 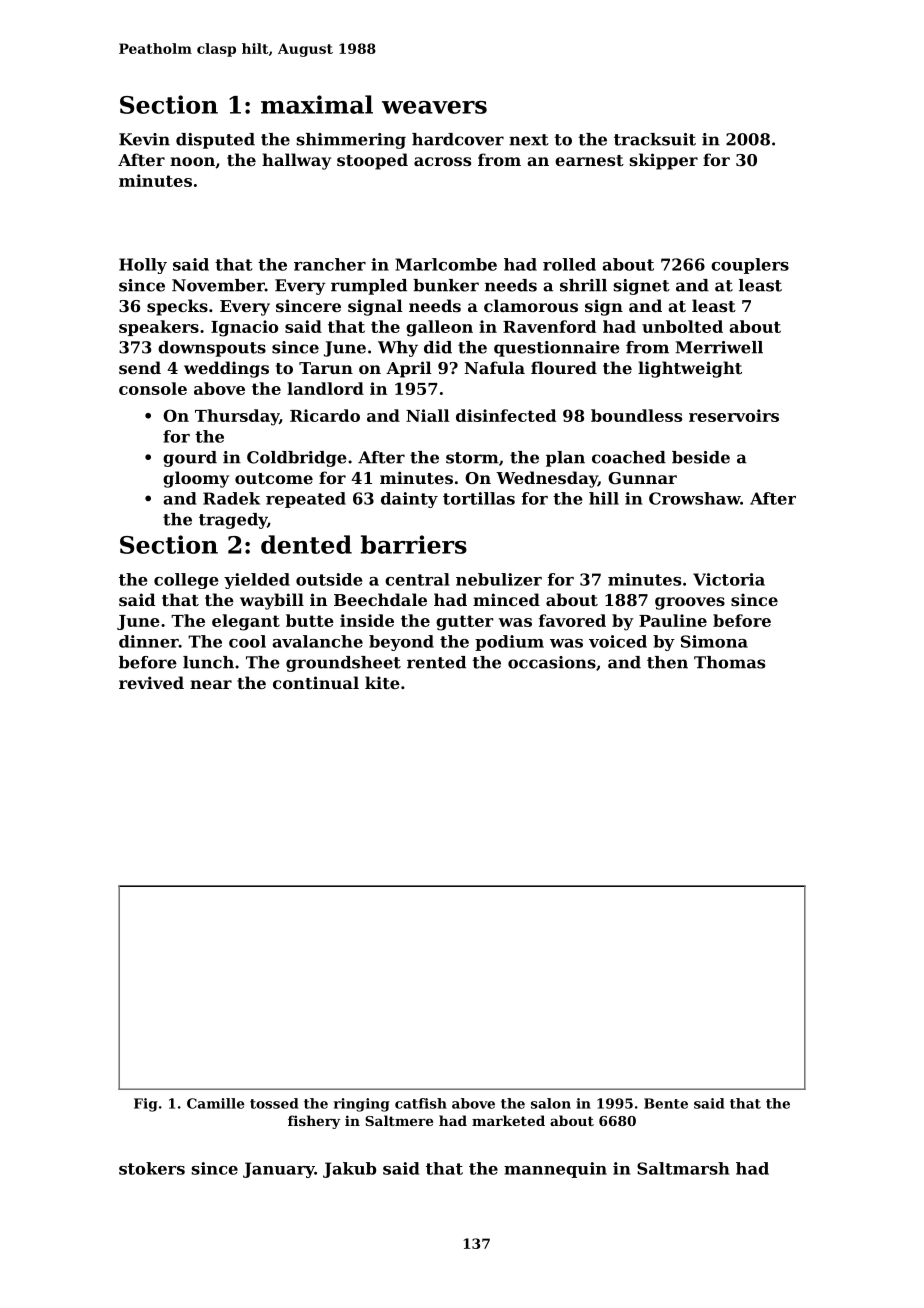 I want to click on weddings, so click(x=226, y=369).
